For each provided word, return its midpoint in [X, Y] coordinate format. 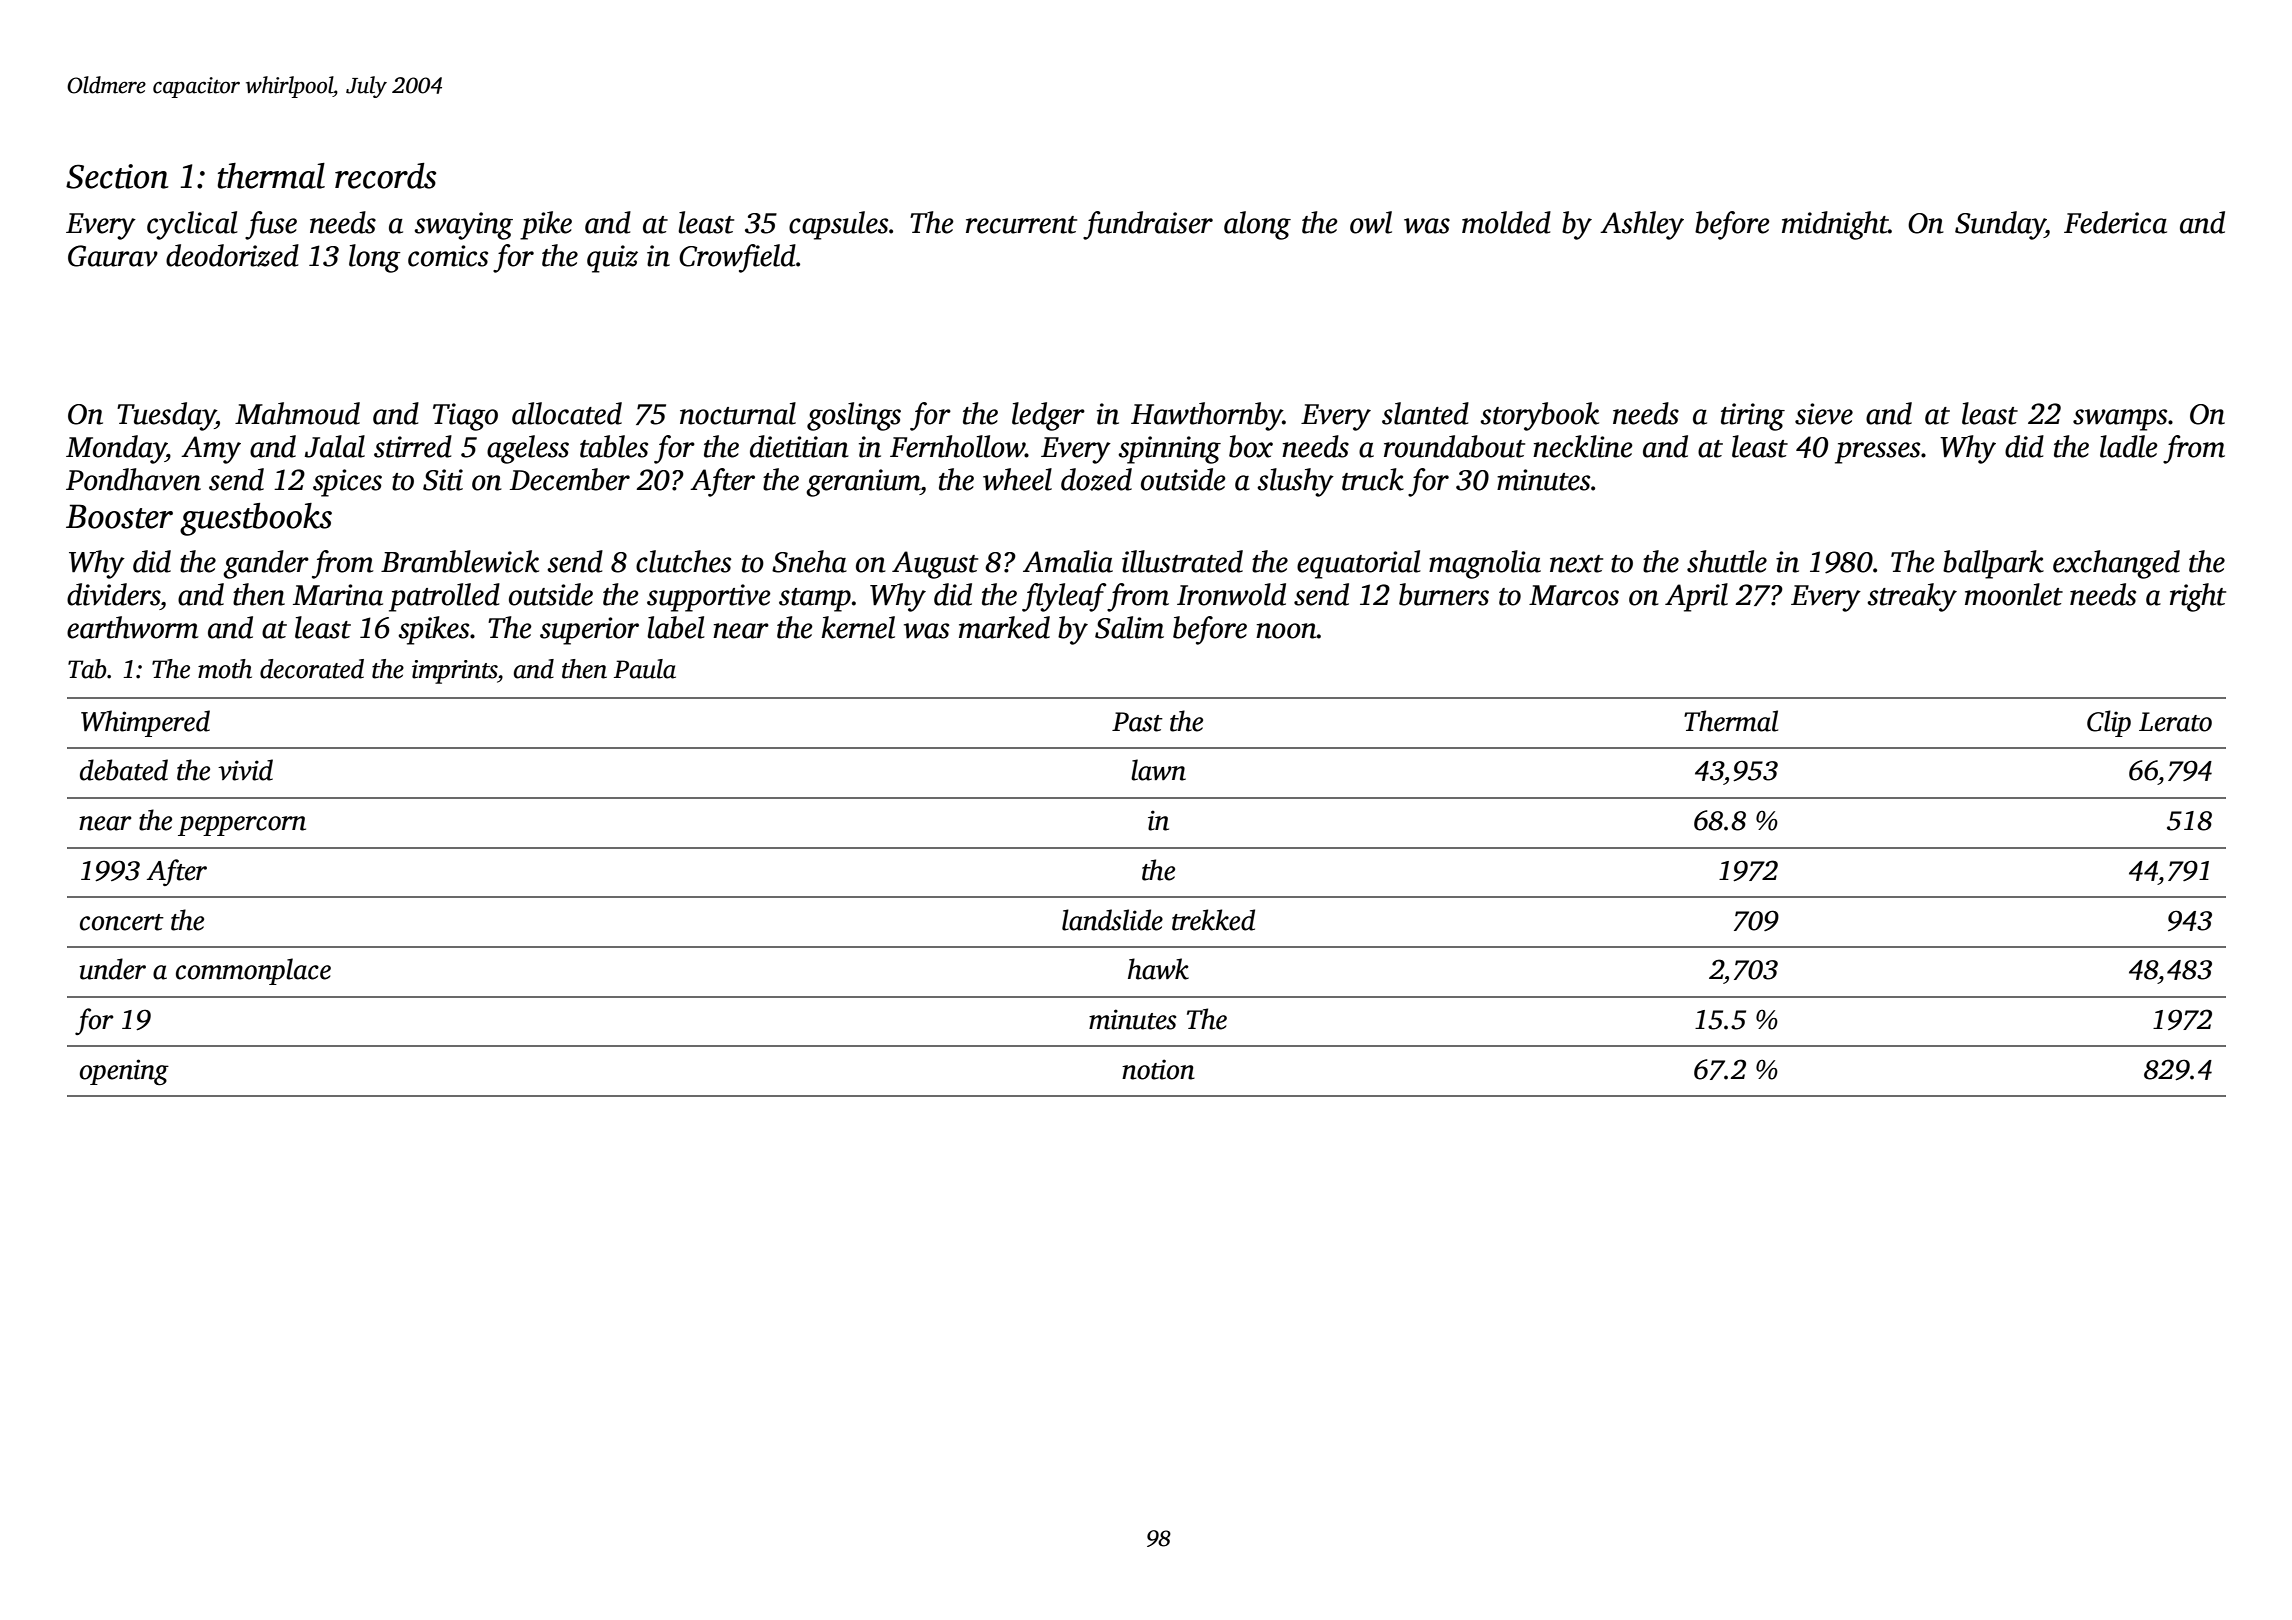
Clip [2109, 723]
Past [1137, 722]
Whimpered [145, 723]
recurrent [1021, 225]
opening [124, 1072]
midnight [1835, 225]
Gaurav [113, 256]
